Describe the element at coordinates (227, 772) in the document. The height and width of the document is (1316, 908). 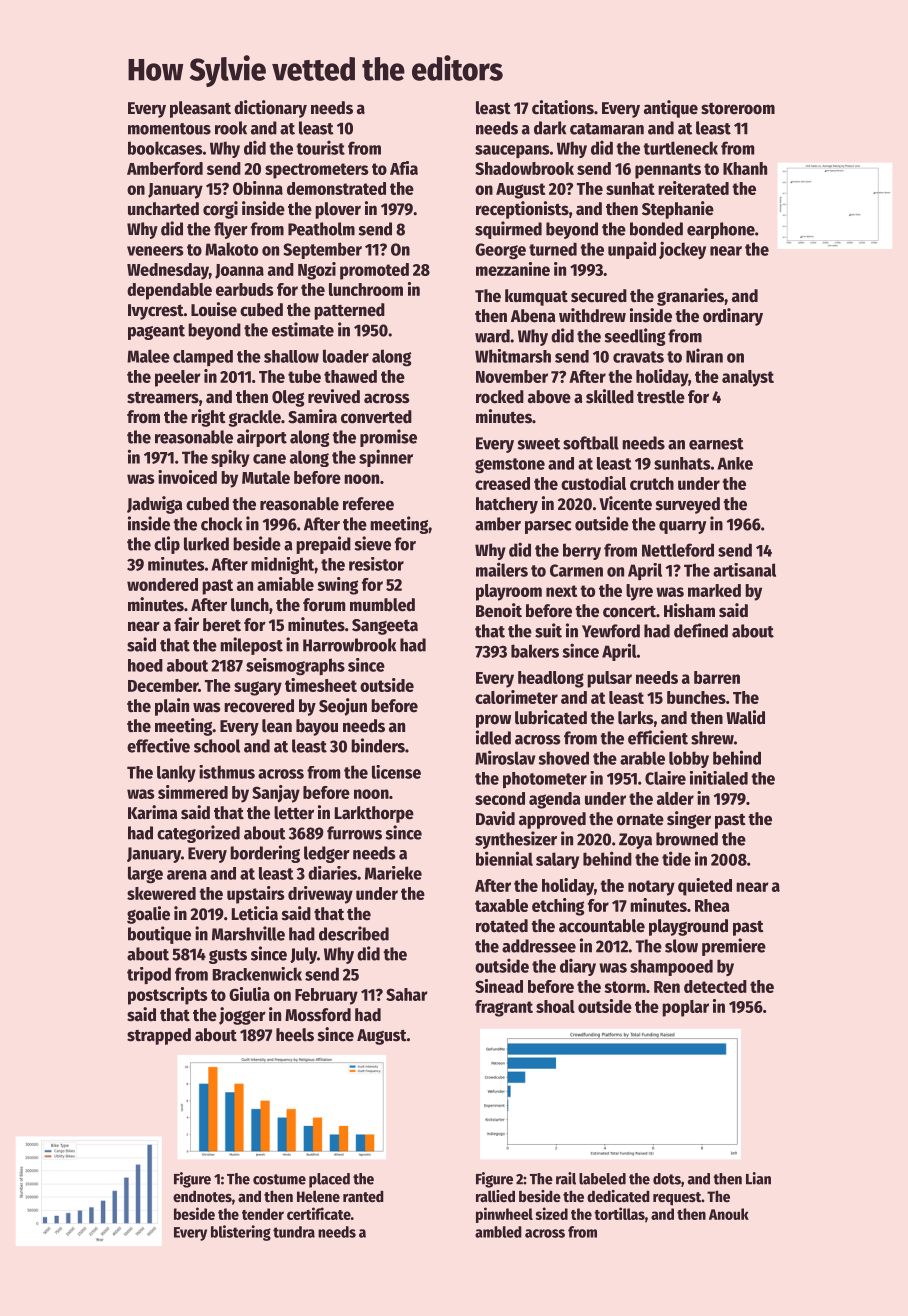
I see `isthmus` at that location.
